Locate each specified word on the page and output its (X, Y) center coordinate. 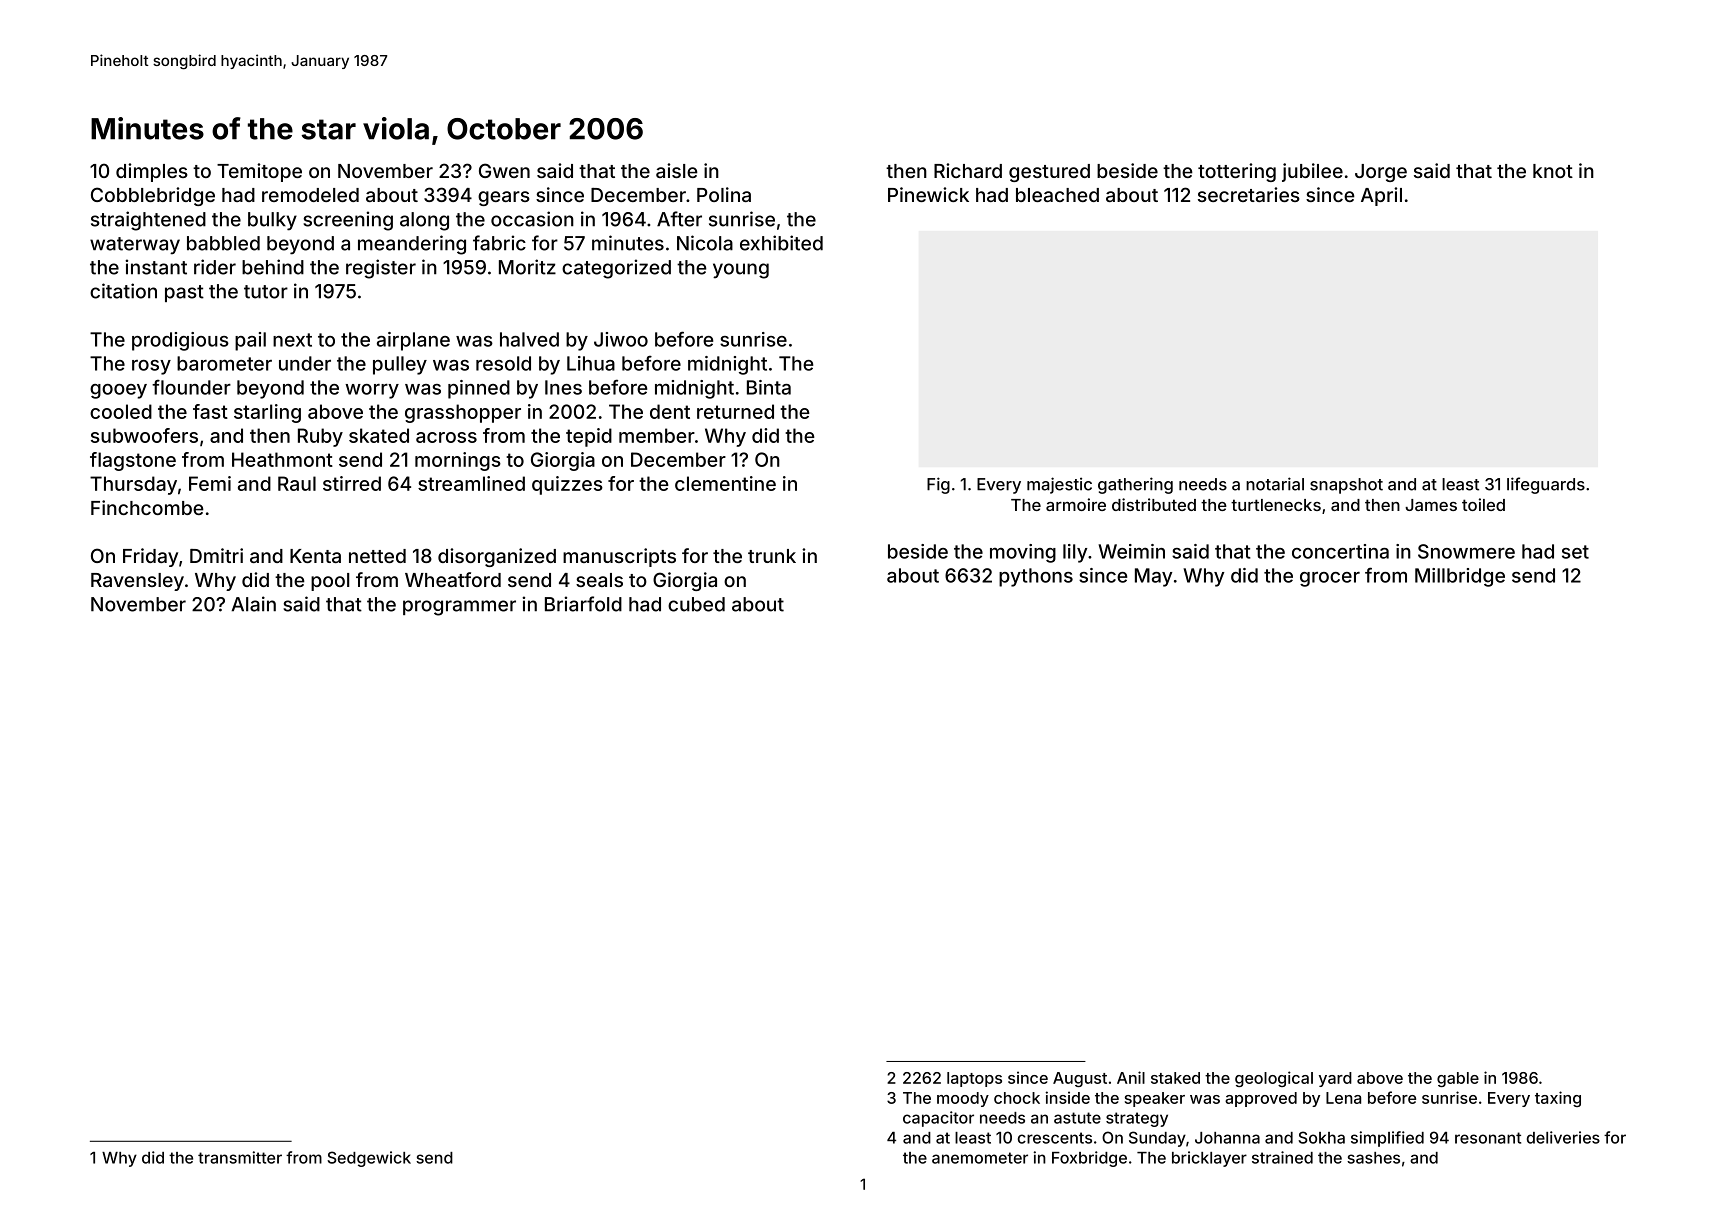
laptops (974, 1079)
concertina (1340, 551)
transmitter (240, 1157)
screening (348, 221)
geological (1274, 1079)
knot (1553, 171)
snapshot (1346, 486)
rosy (151, 367)
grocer (1330, 579)
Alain (253, 604)
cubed (696, 604)
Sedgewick (369, 1159)
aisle (677, 170)
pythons (1036, 577)
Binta (769, 387)
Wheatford (453, 579)
